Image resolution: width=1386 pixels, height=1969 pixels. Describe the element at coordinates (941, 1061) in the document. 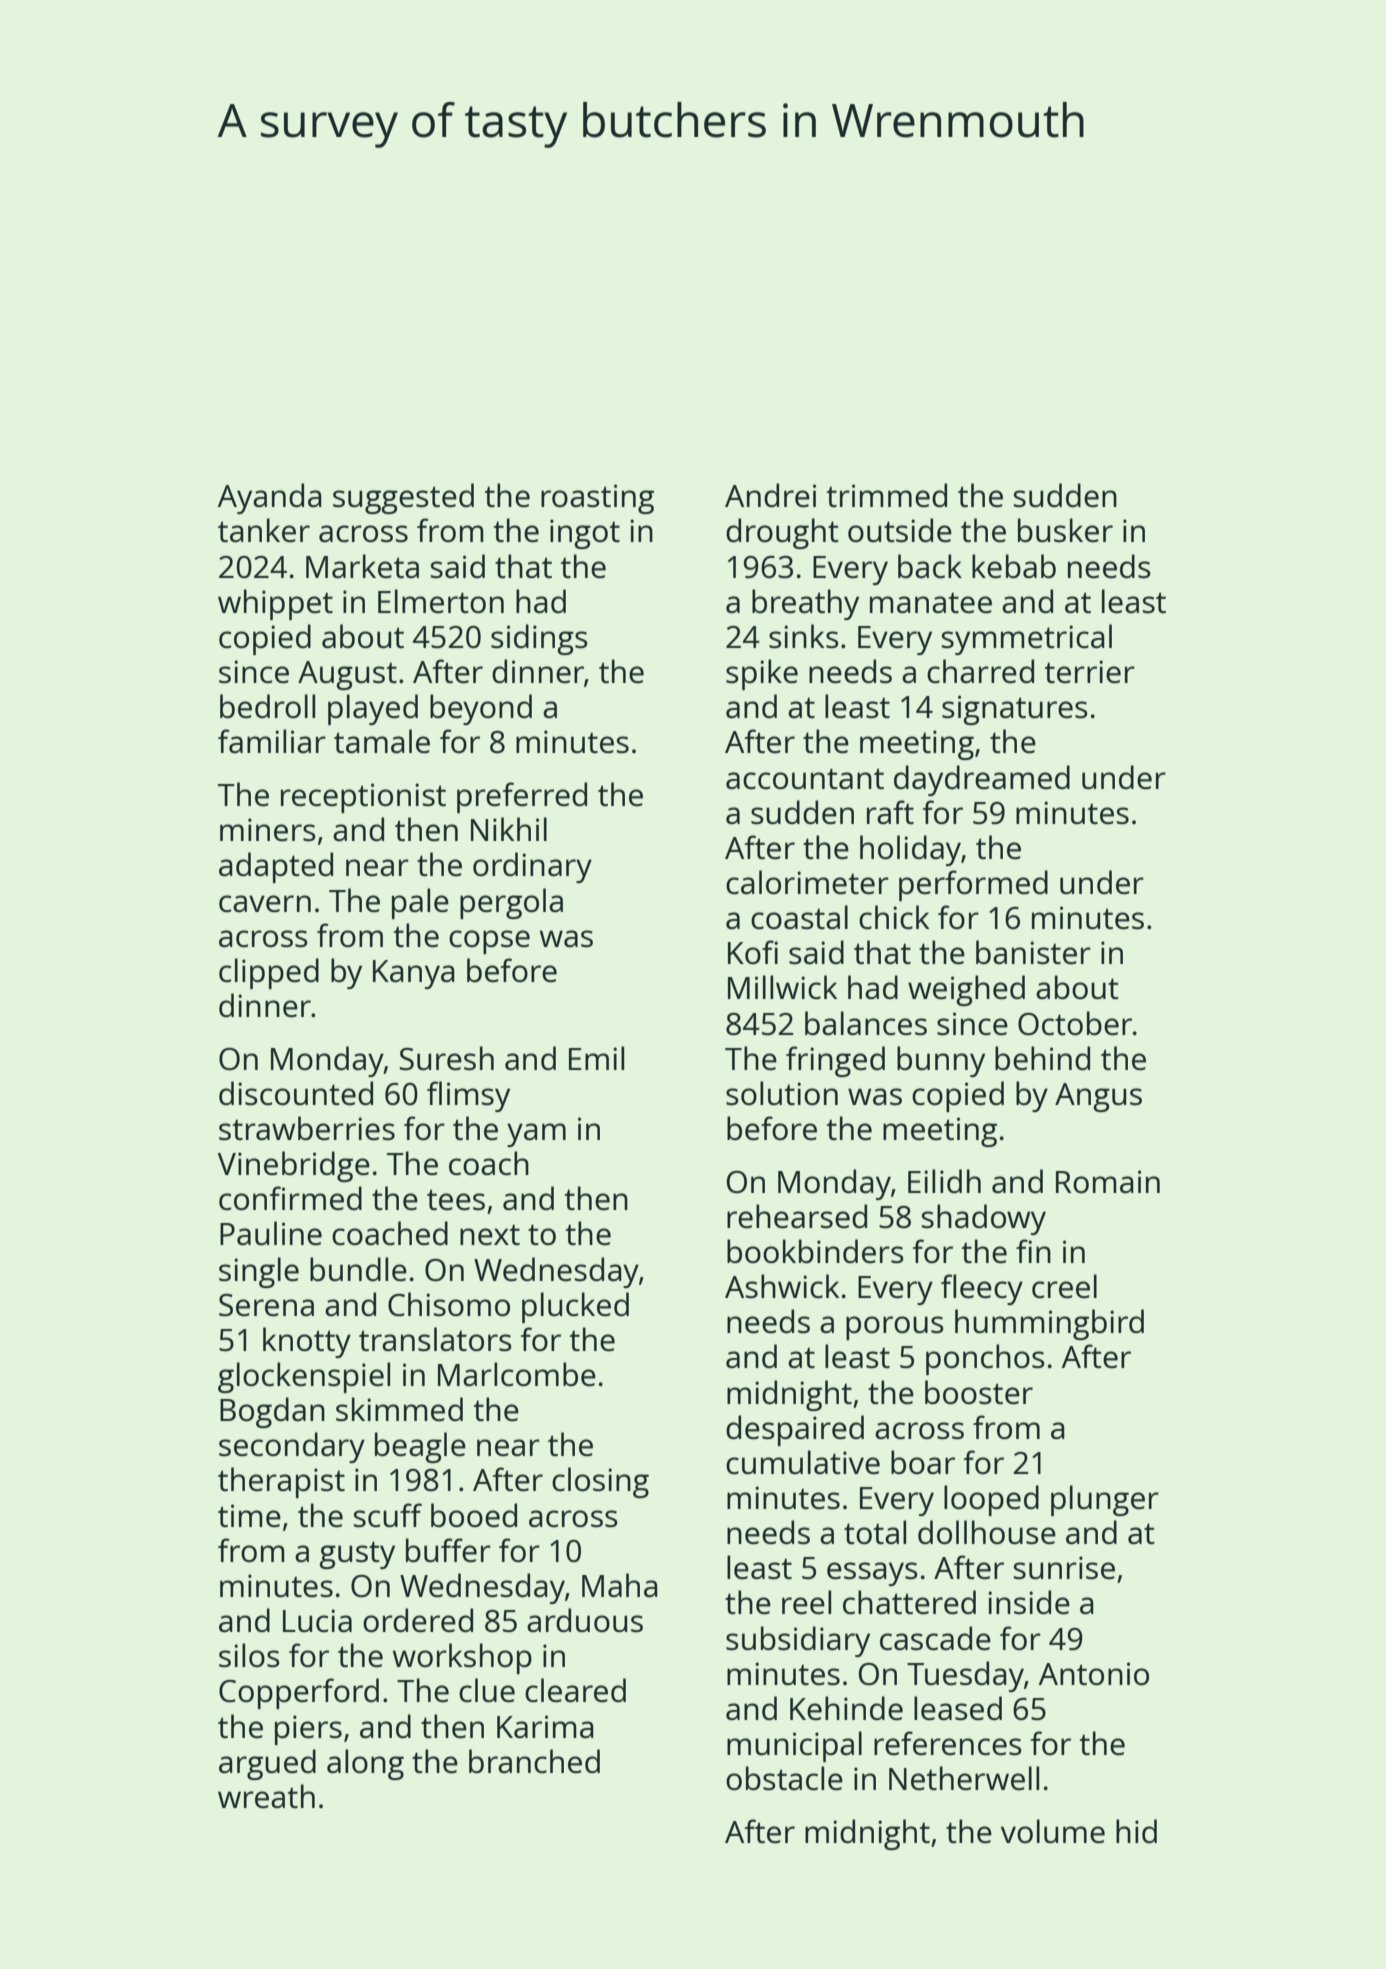

I see `bunny` at that location.
